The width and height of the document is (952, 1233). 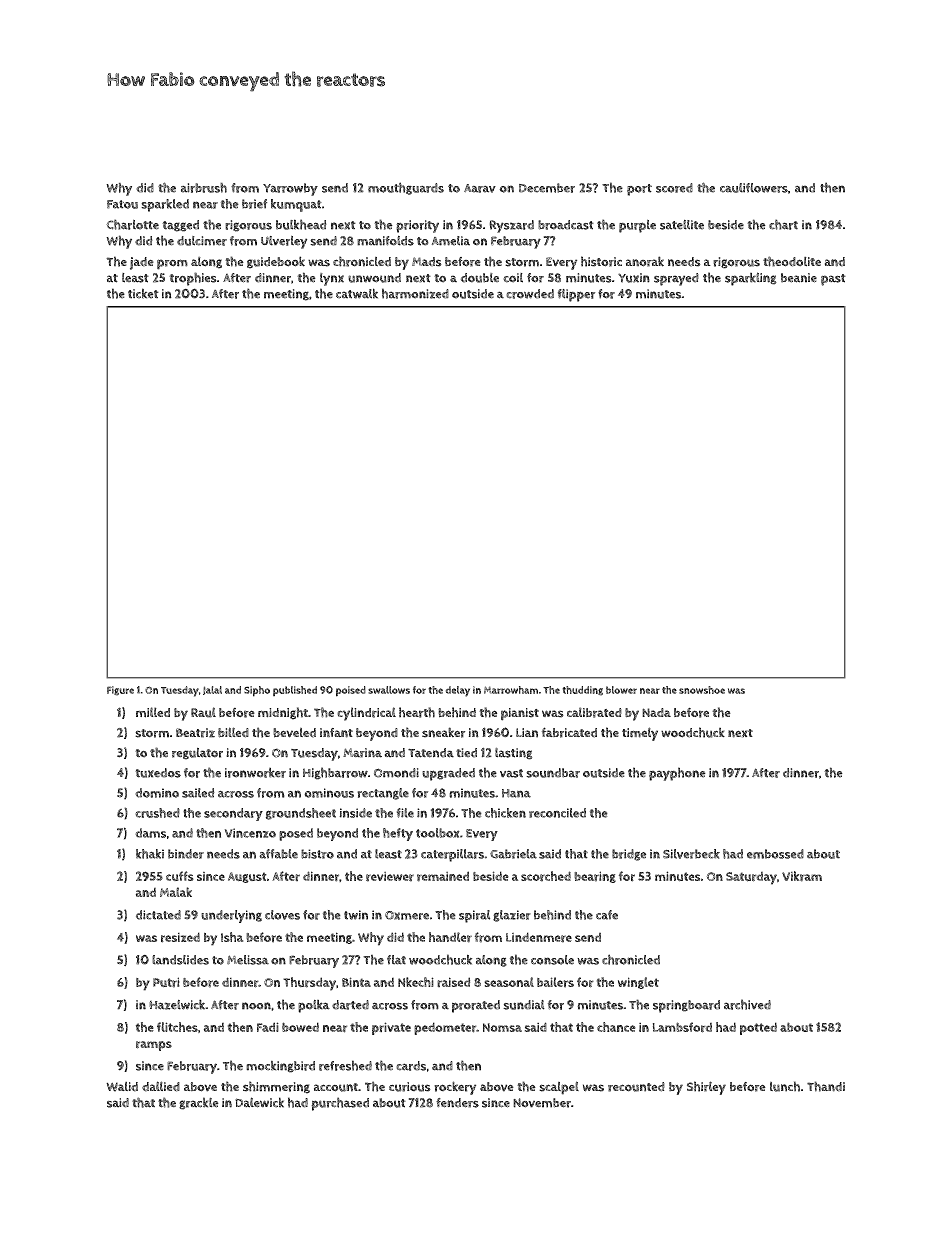 What do you see at coordinates (751, 878) in the document?
I see `Saturday` at bounding box center [751, 878].
